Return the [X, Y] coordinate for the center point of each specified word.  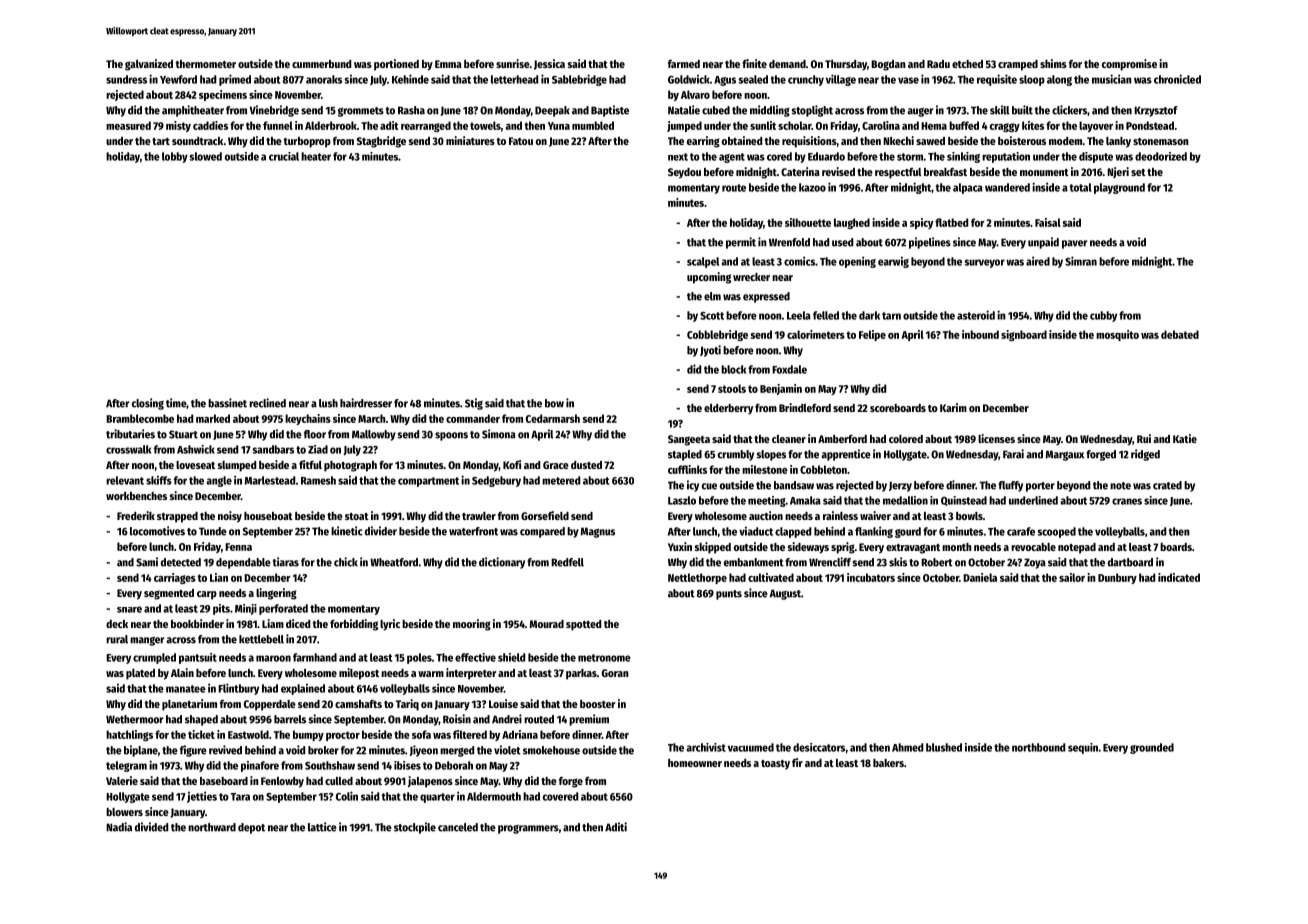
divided [151, 827]
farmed [684, 64]
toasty [775, 765]
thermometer [206, 64]
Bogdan [888, 65]
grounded [1152, 748]
